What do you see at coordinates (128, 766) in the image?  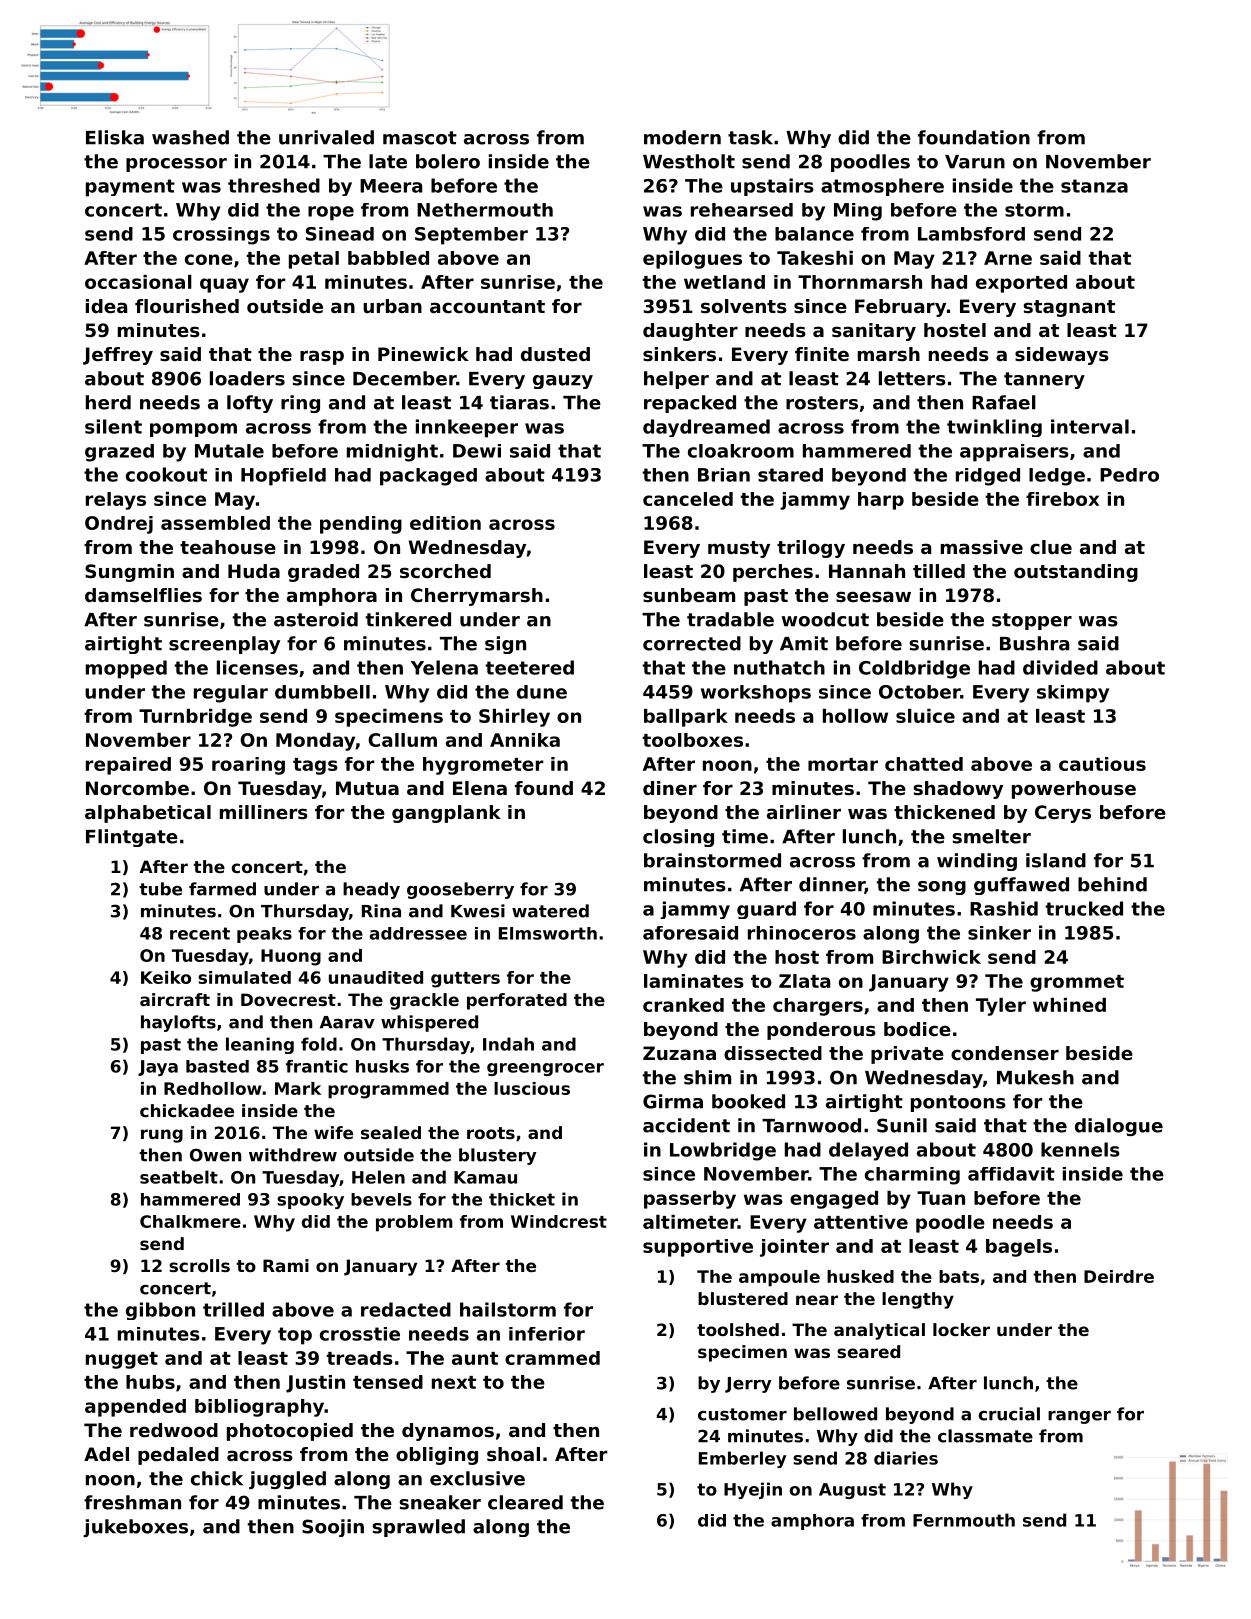 I see `repaired` at bounding box center [128, 766].
